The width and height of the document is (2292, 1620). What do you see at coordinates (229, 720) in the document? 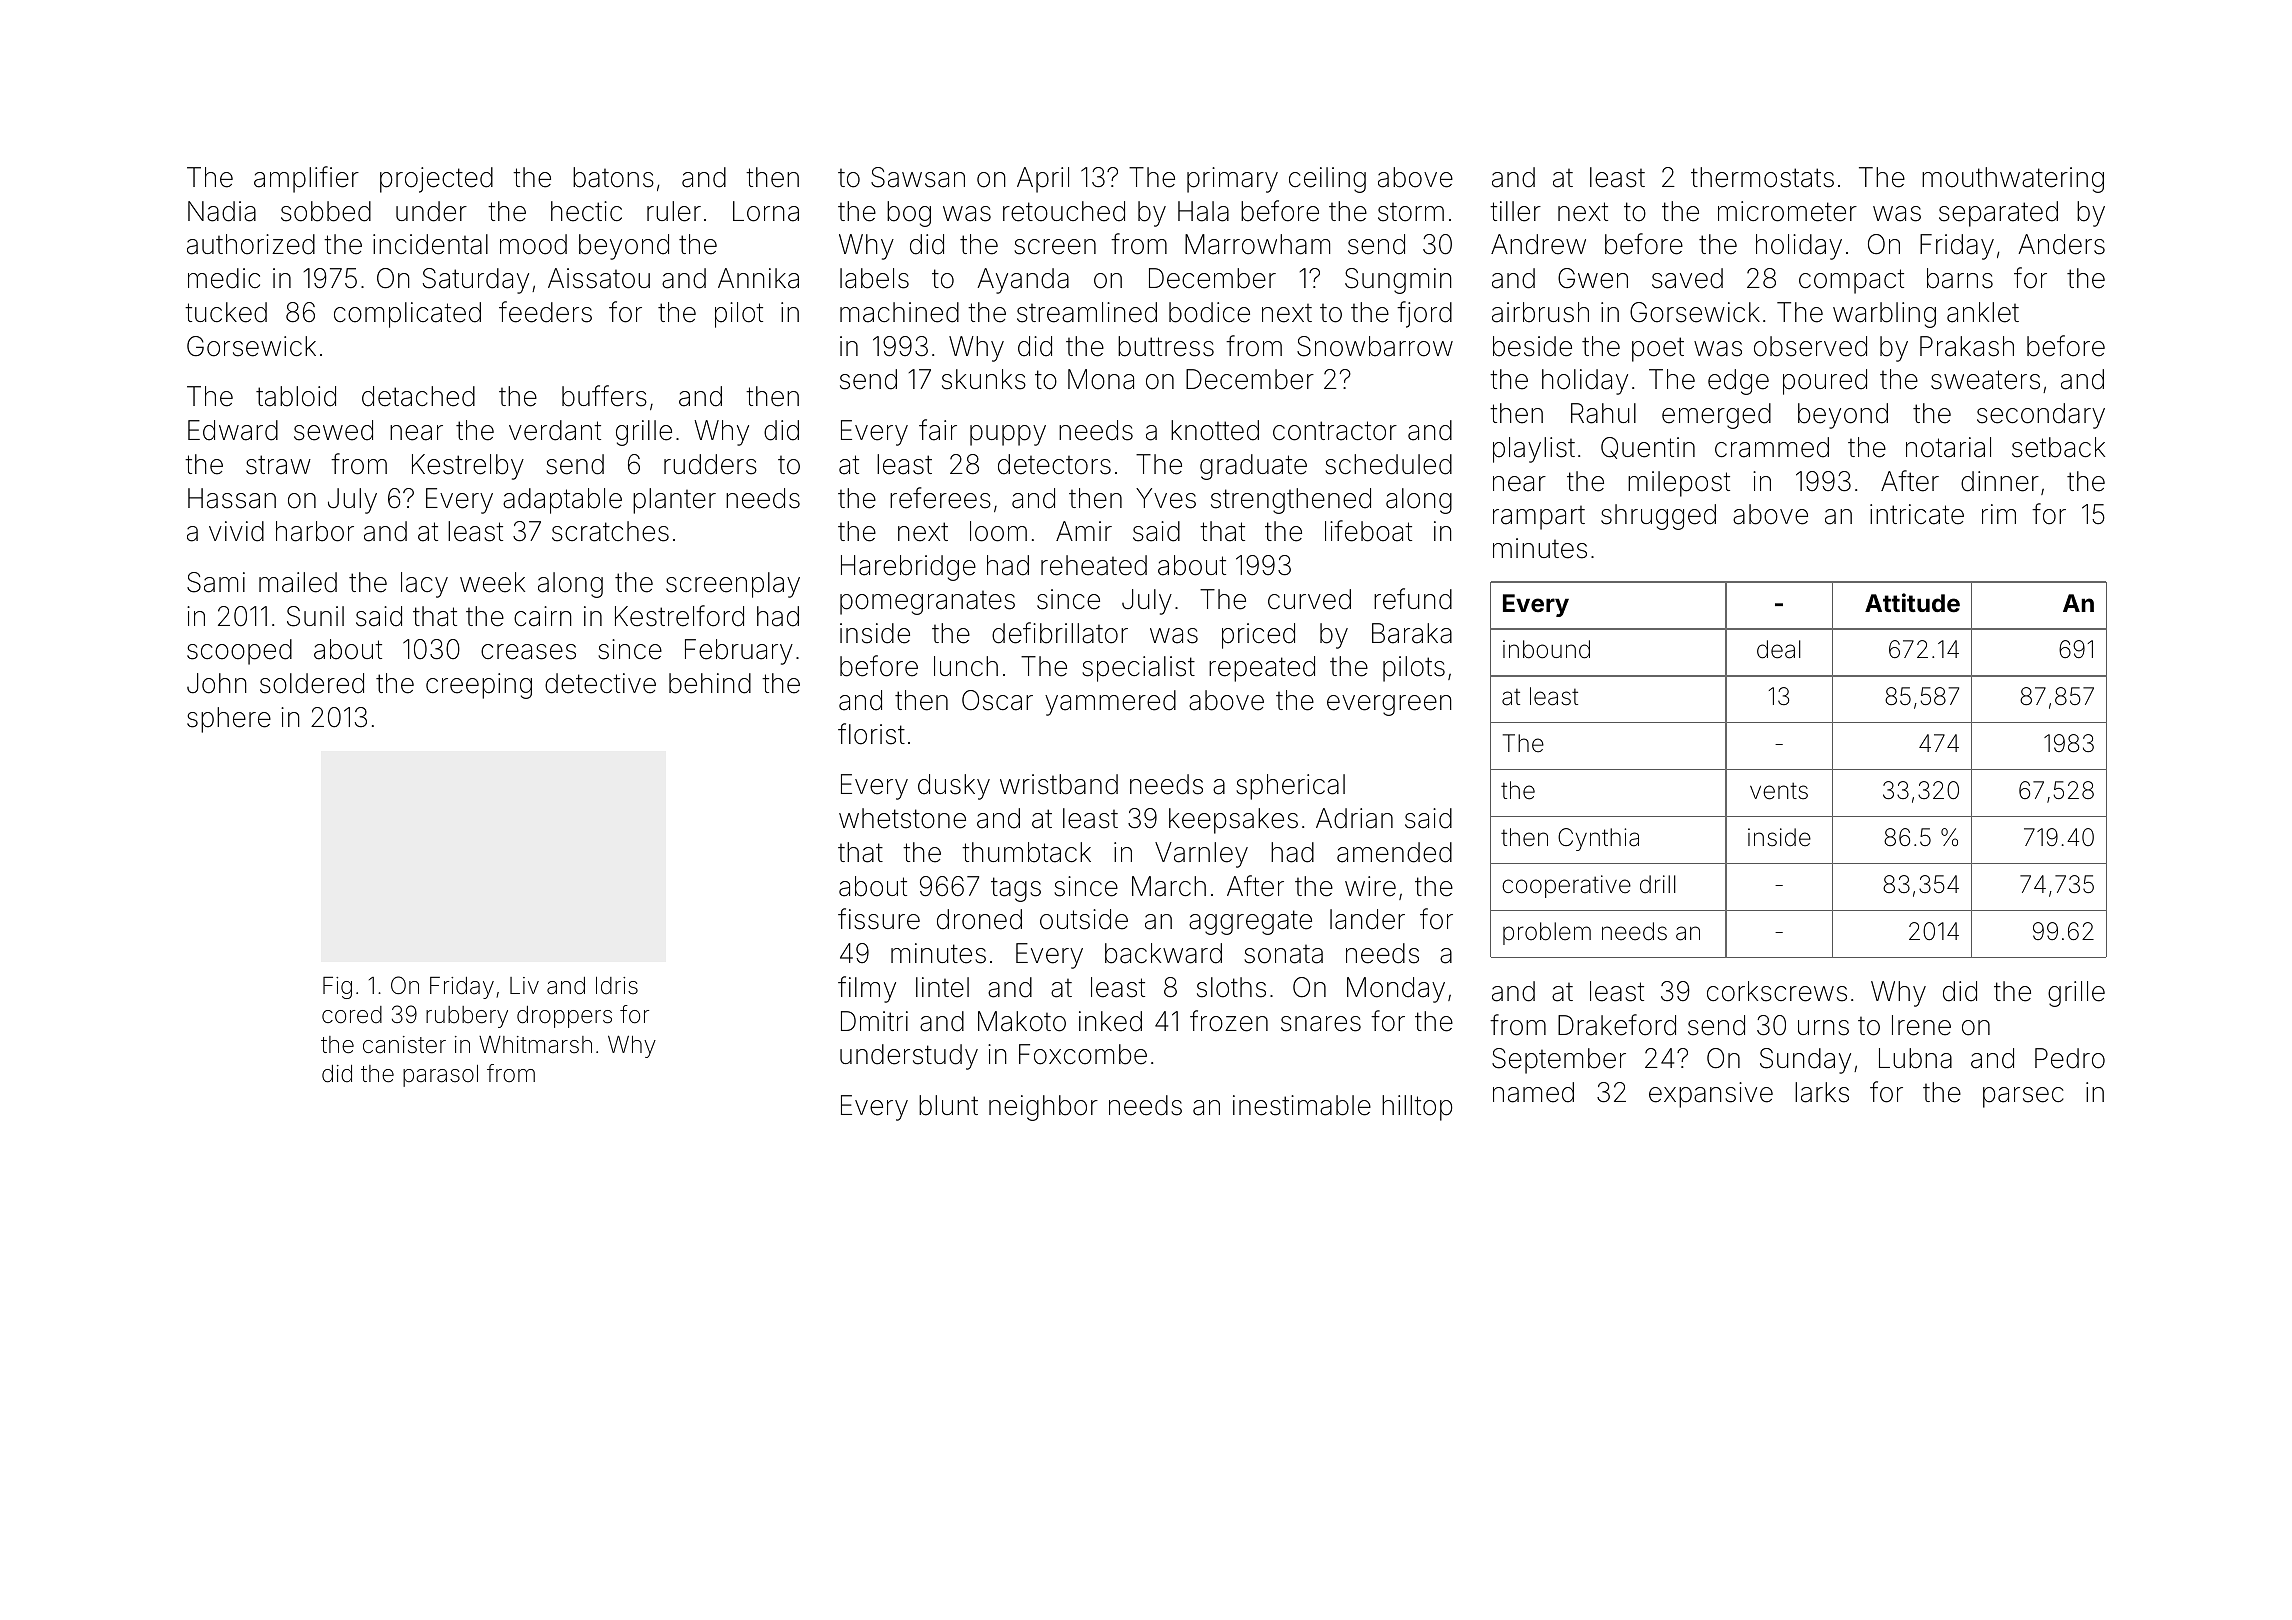
I see `sphere` at bounding box center [229, 720].
